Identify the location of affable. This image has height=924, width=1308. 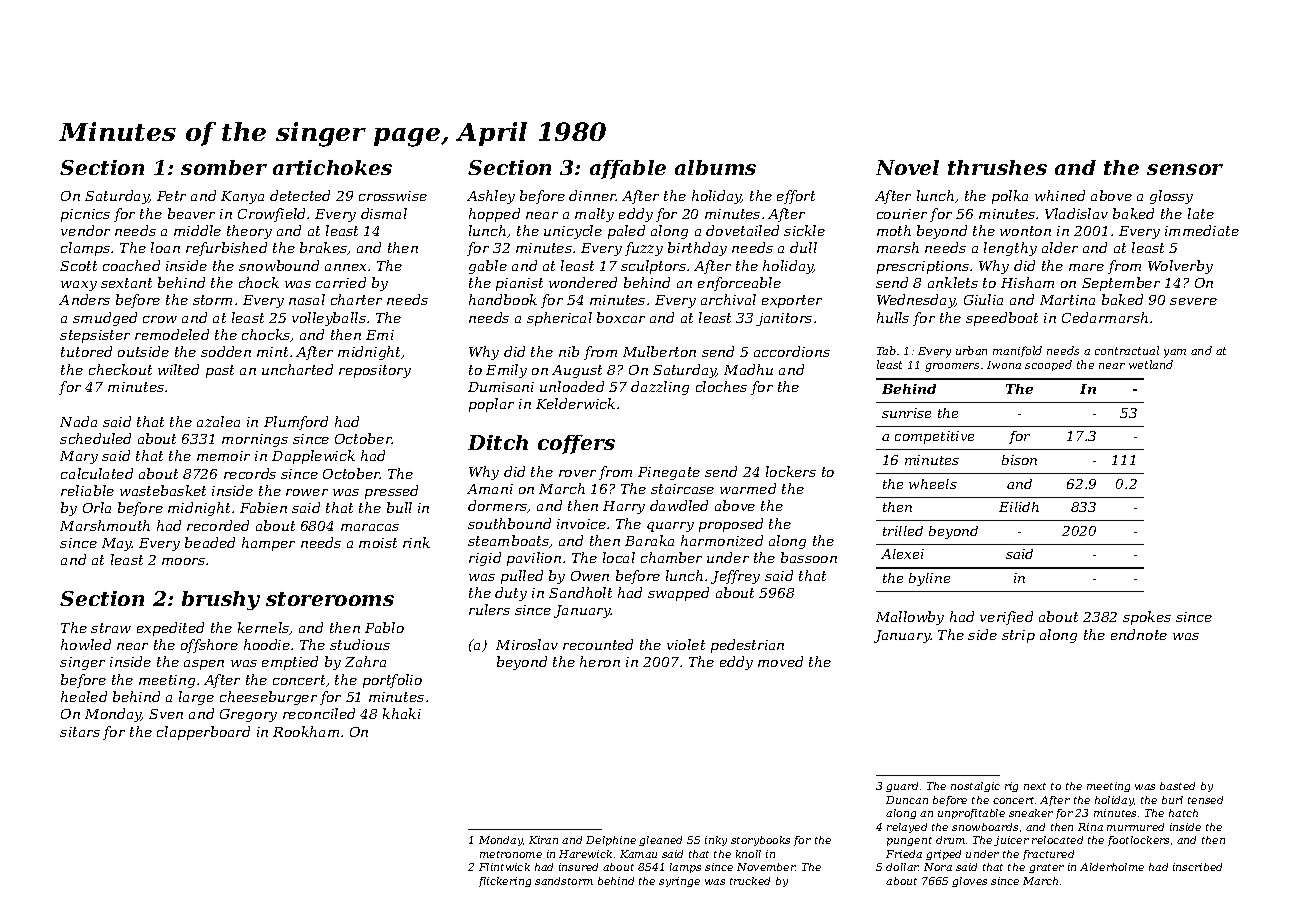
(628, 169).
